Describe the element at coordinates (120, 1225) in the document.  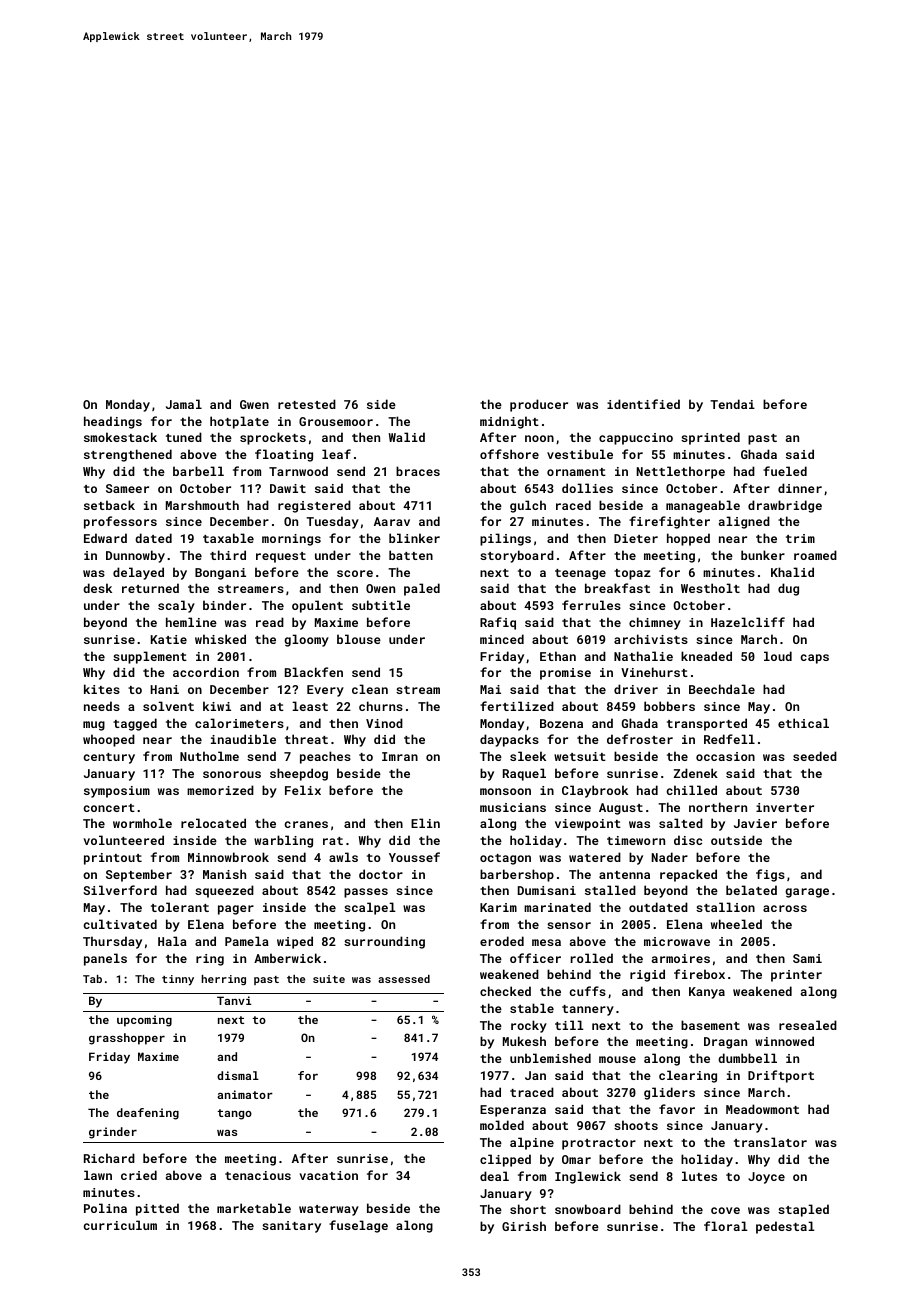
I see `curriculum` at that location.
